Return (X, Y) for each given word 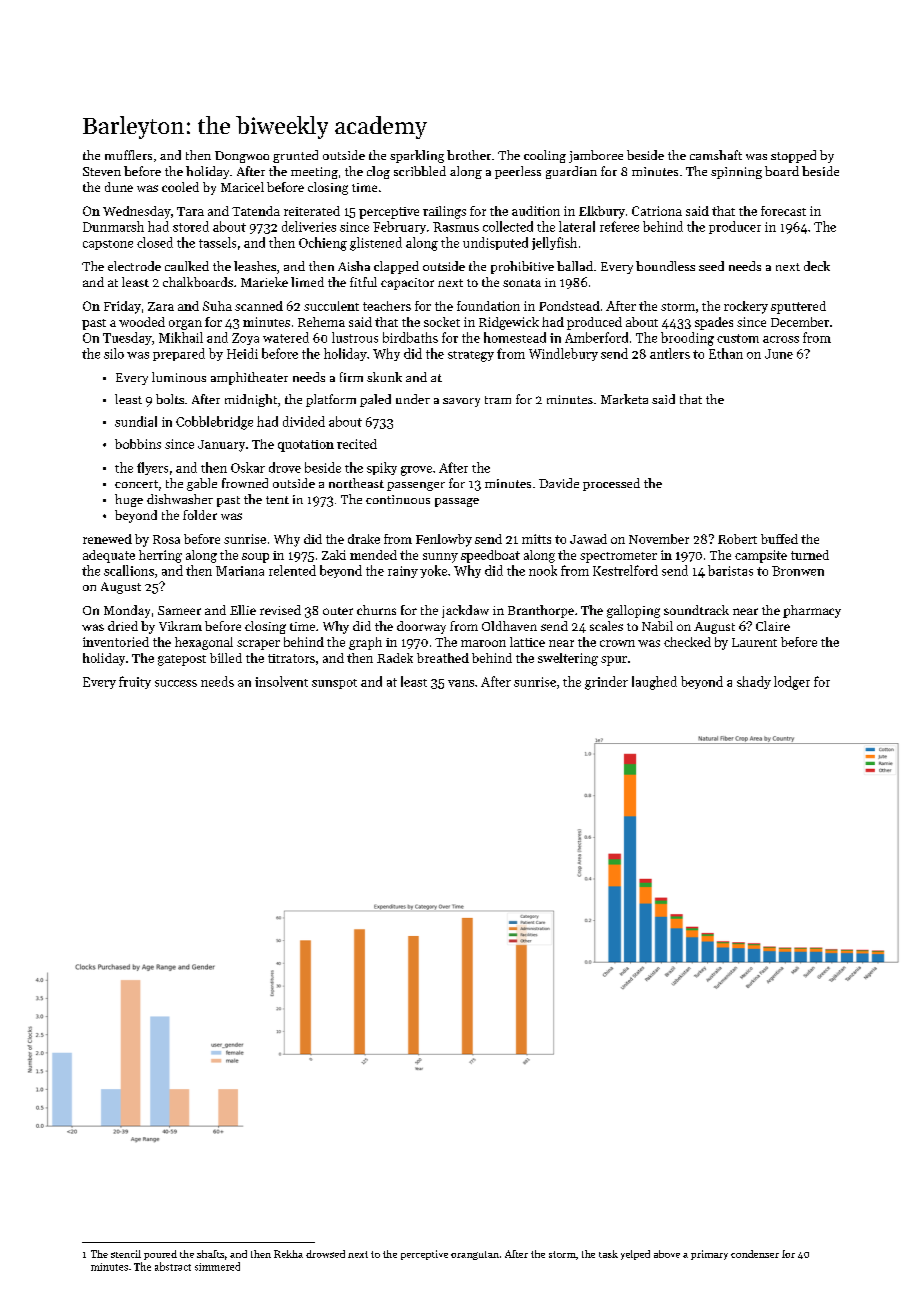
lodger (792, 683)
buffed (779, 539)
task (608, 1254)
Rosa (166, 539)
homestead (515, 337)
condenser (755, 1254)
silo (114, 353)
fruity (135, 682)
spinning (736, 173)
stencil (126, 1254)
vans (461, 683)
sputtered (798, 307)
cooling (545, 156)
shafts (210, 1254)
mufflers (128, 155)
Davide (559, 483)
